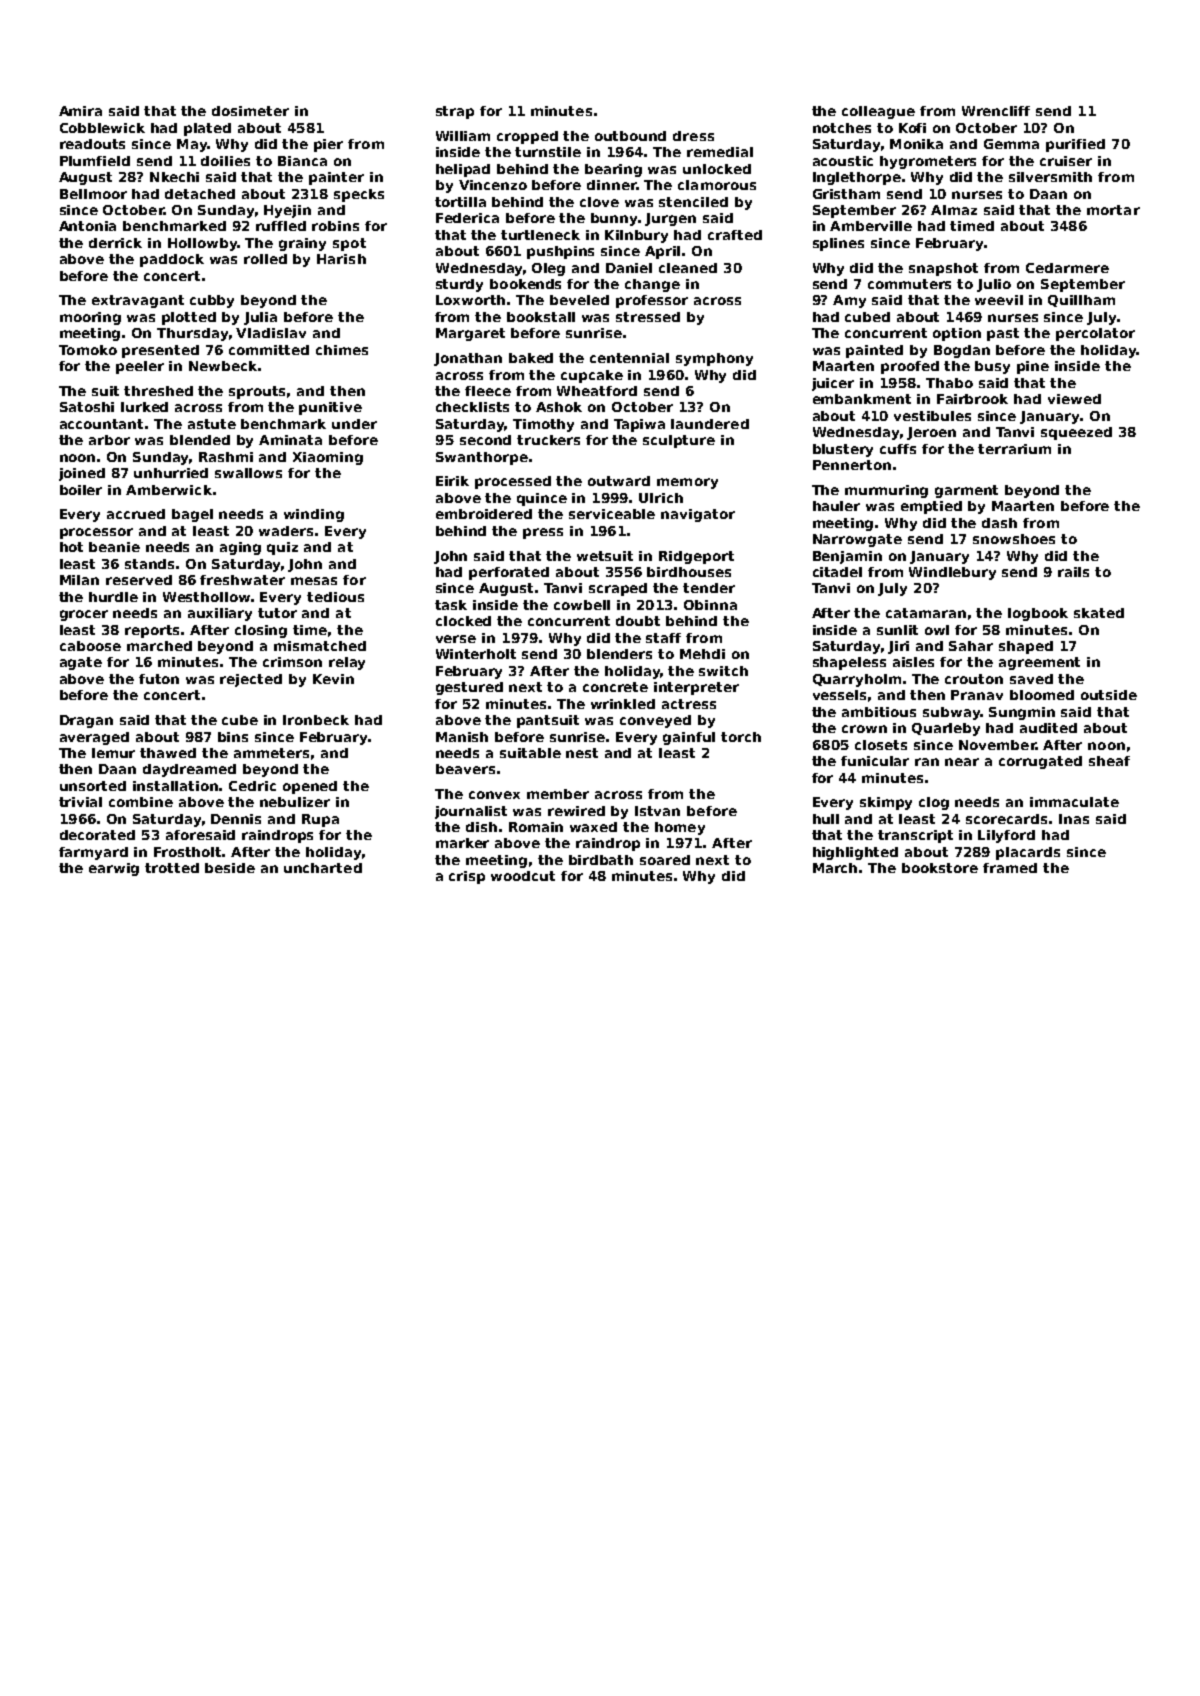 The image size is (1200, 1696). I want to click on Frostholt, so click(188, 852).
